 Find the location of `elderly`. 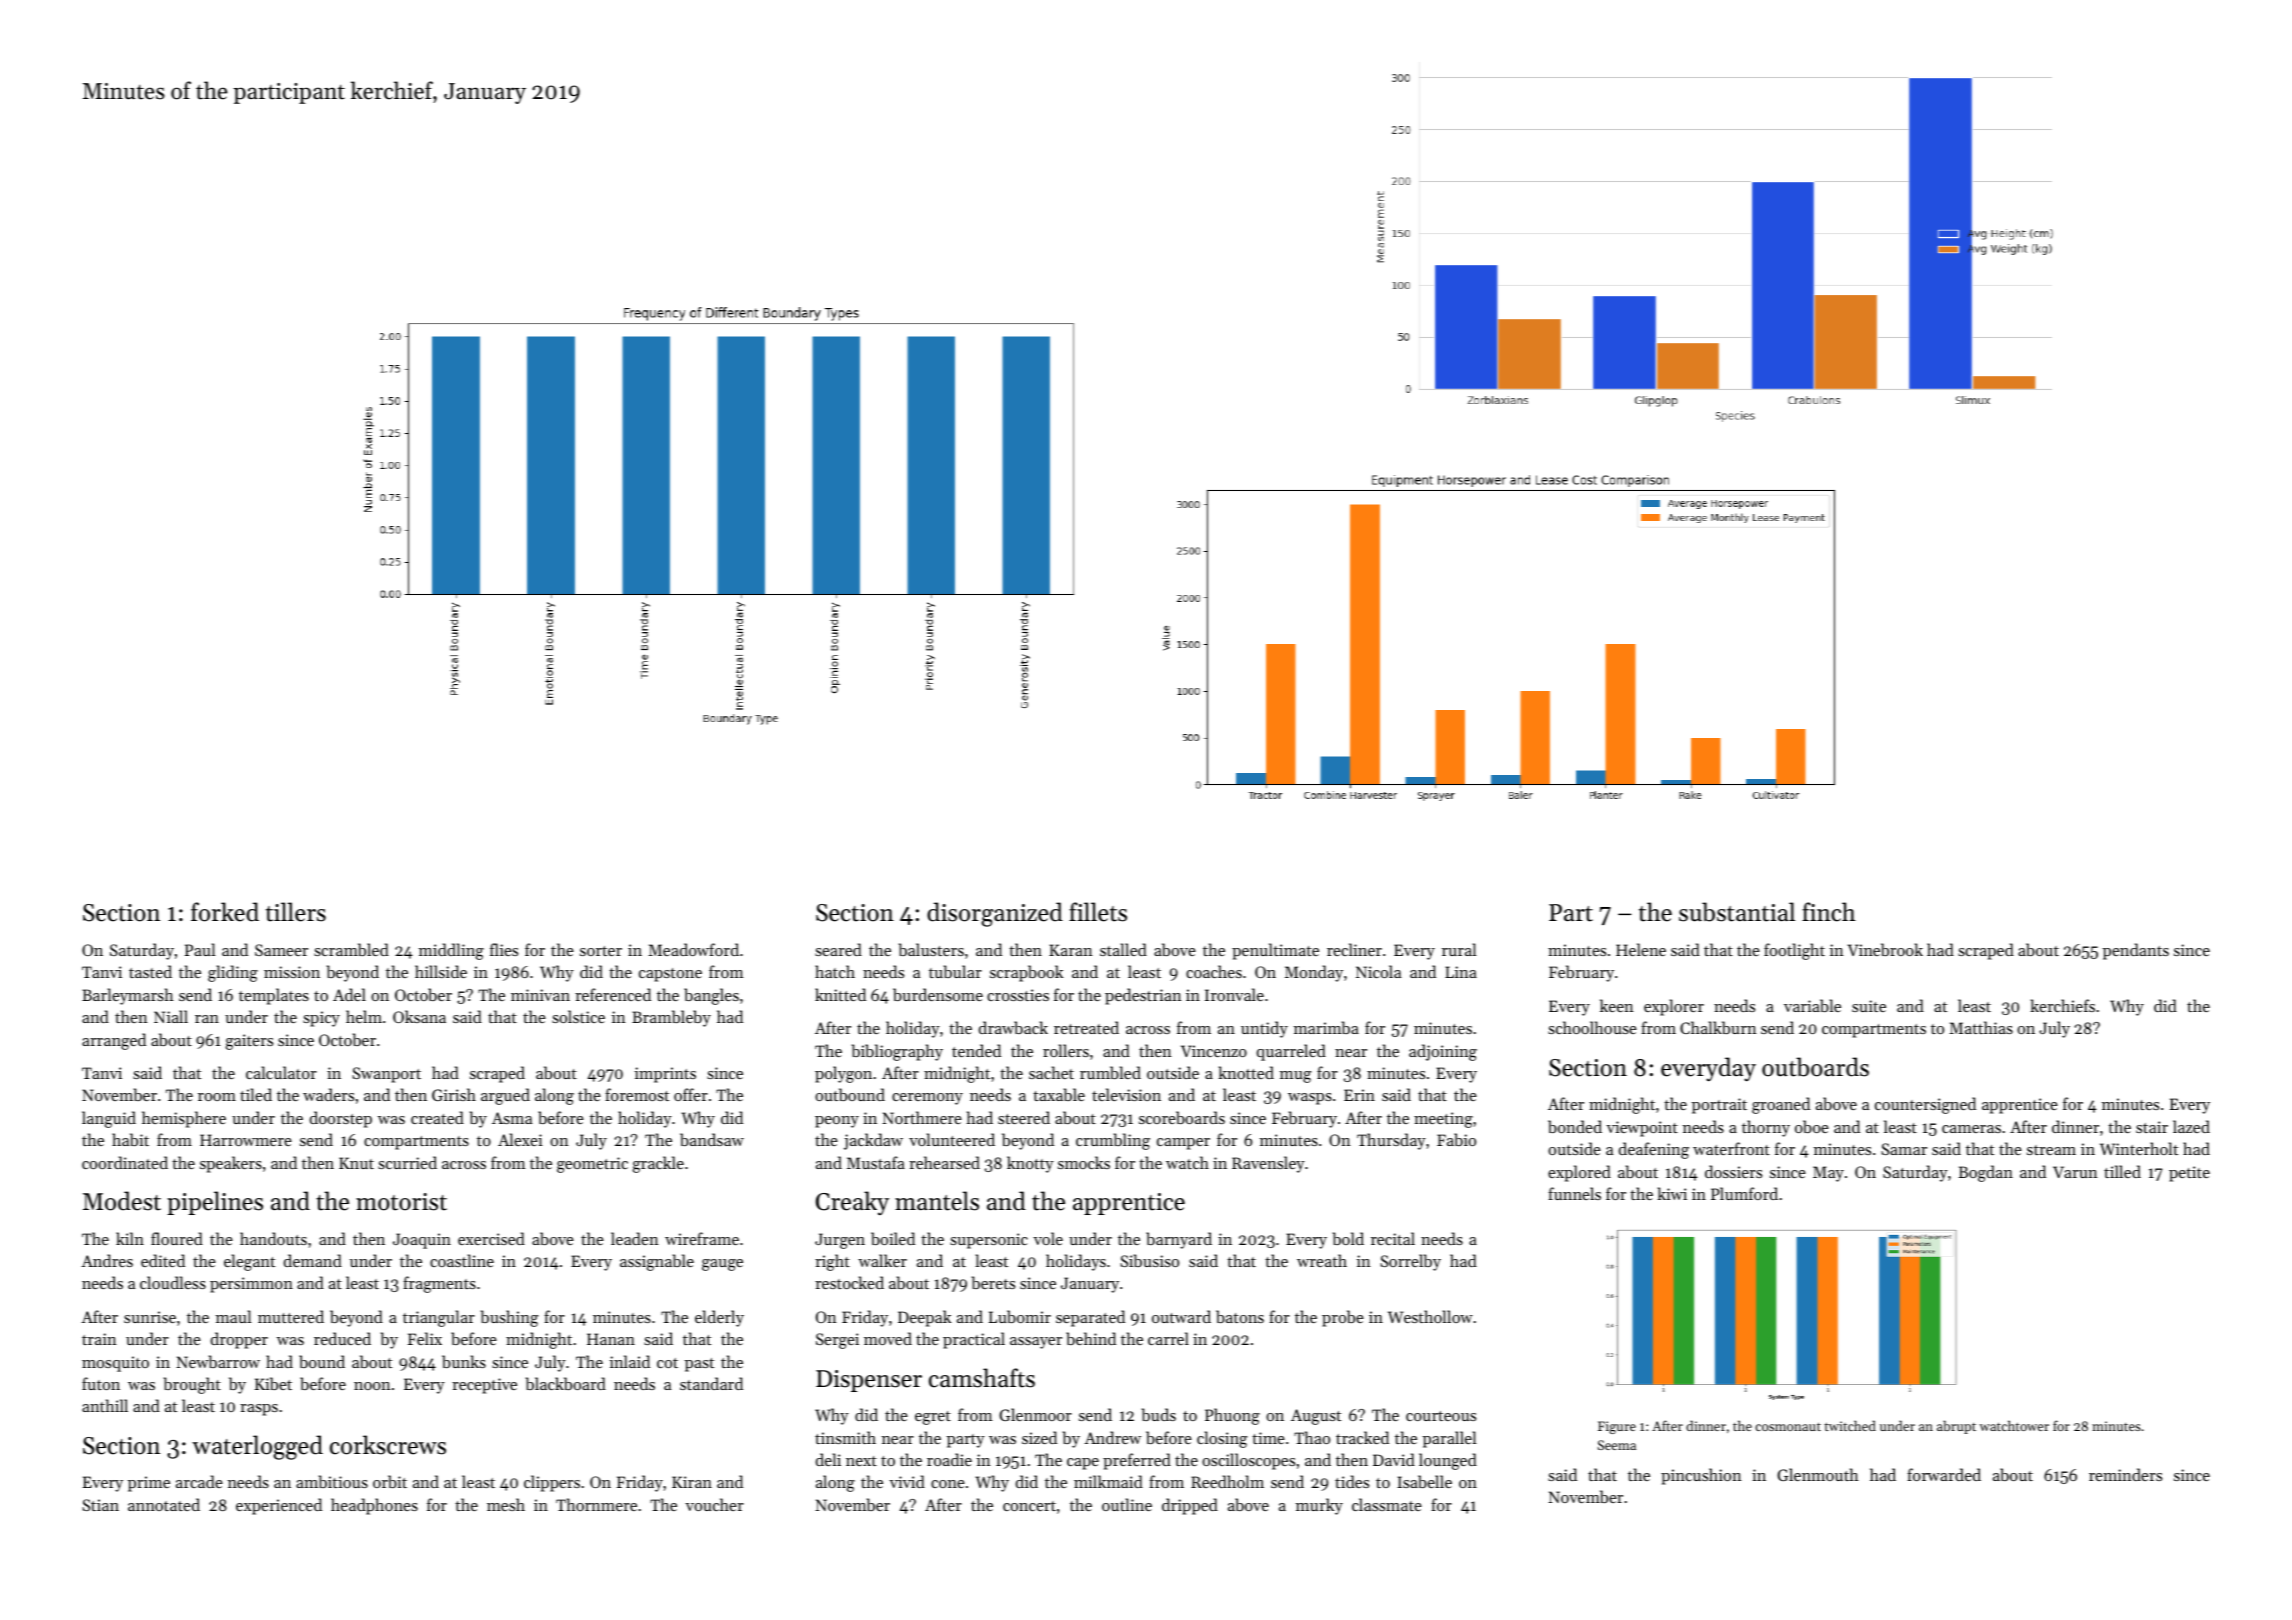

elderly is located at coordinates (719, 1318).
